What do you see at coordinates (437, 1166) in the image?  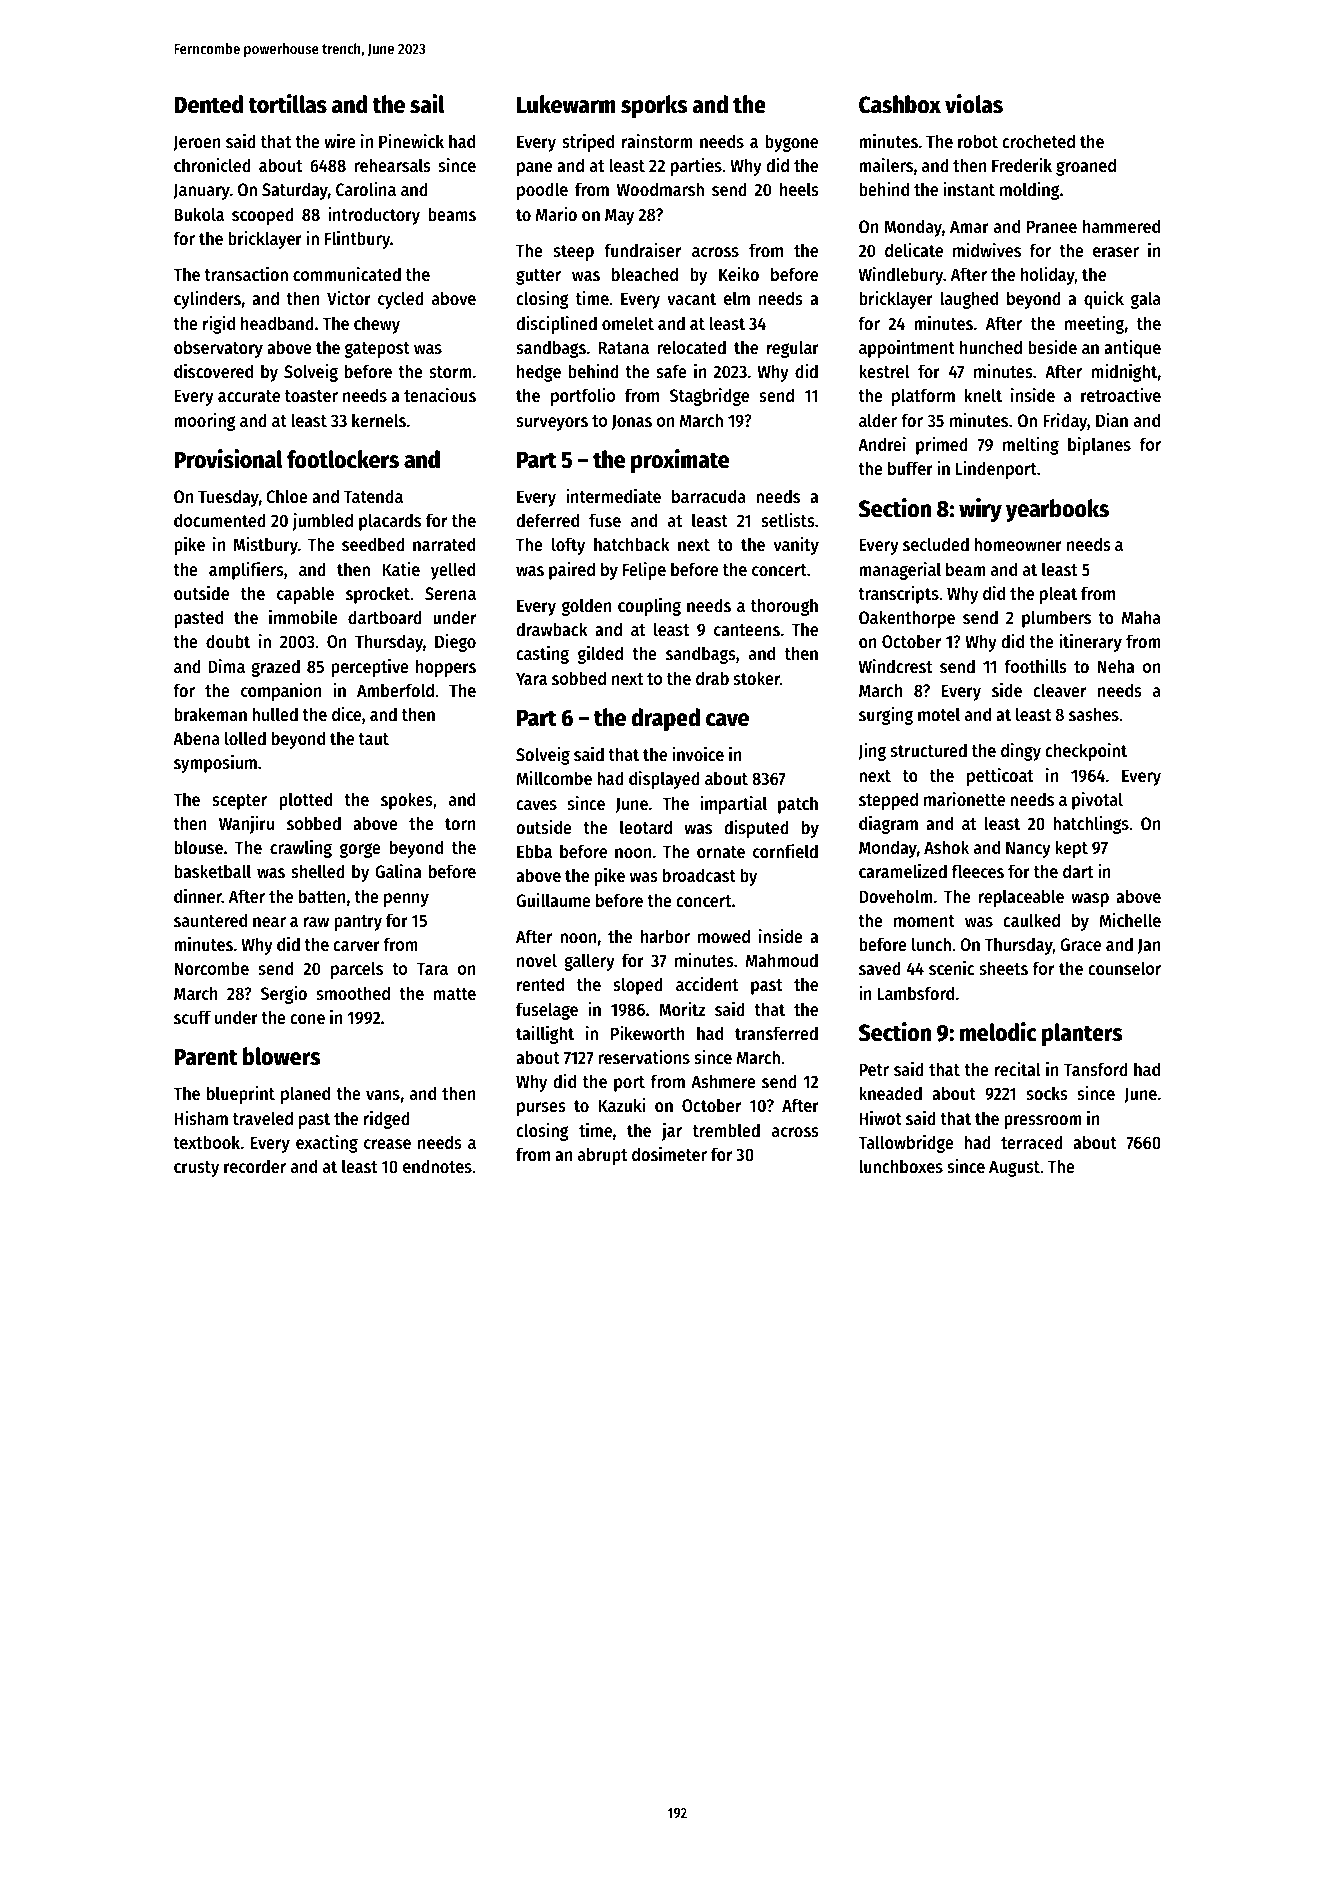 I see `endnotes` at bounding box center [437, 1166].
